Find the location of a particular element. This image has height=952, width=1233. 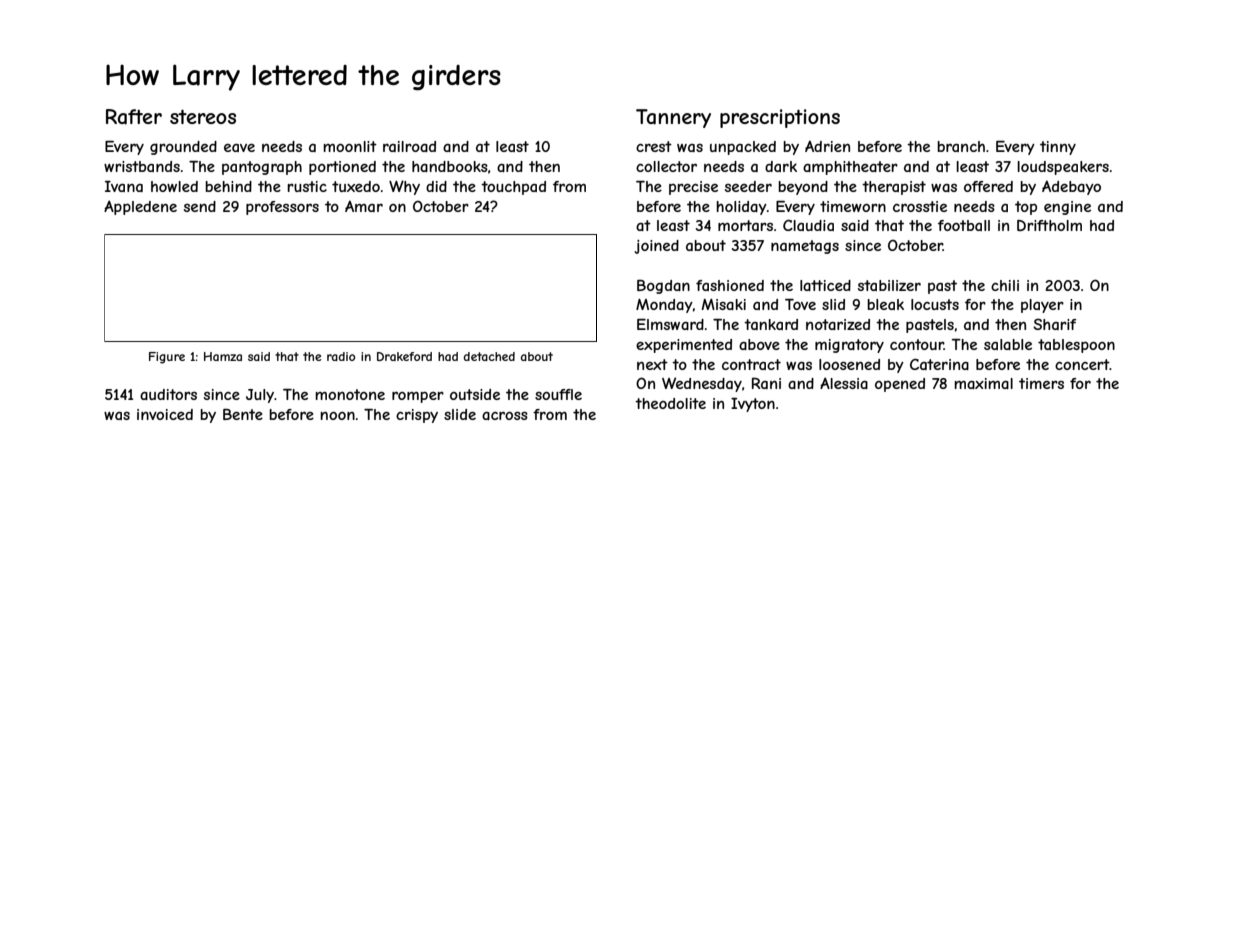

Elmsward is located at coordinates (670, 324).
